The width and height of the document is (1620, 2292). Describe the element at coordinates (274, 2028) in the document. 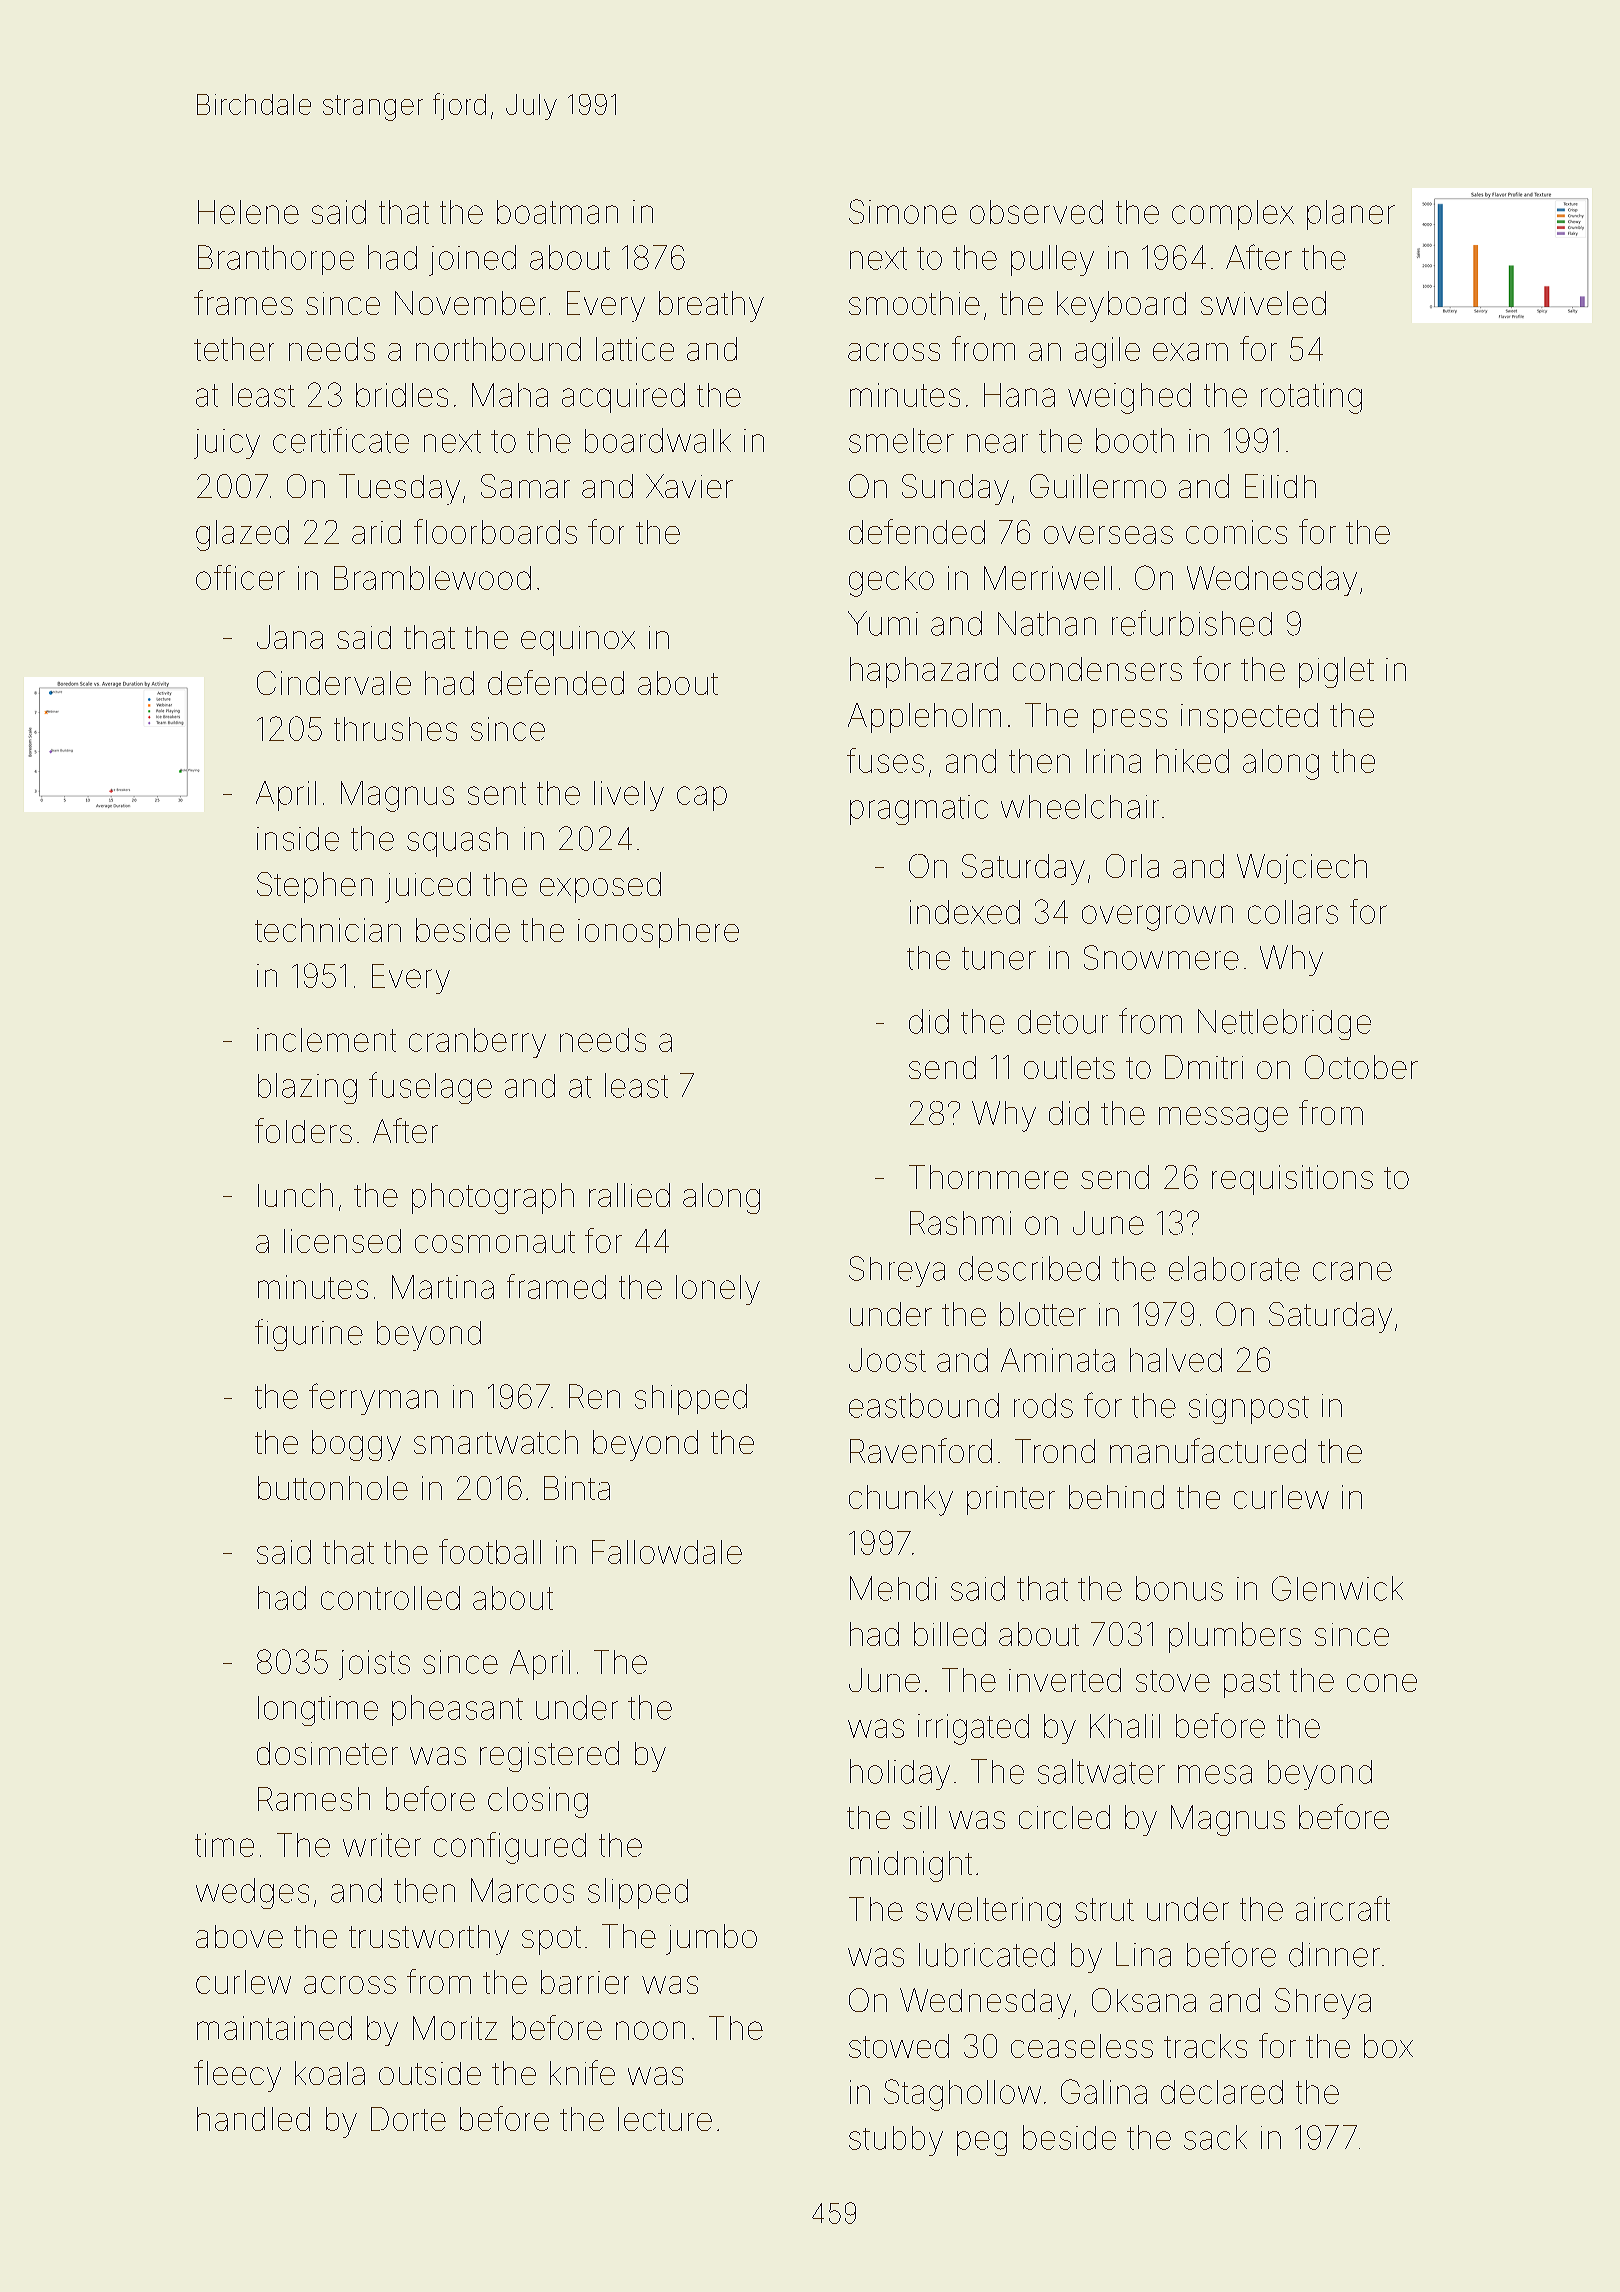

I see `maintained` at that location.
